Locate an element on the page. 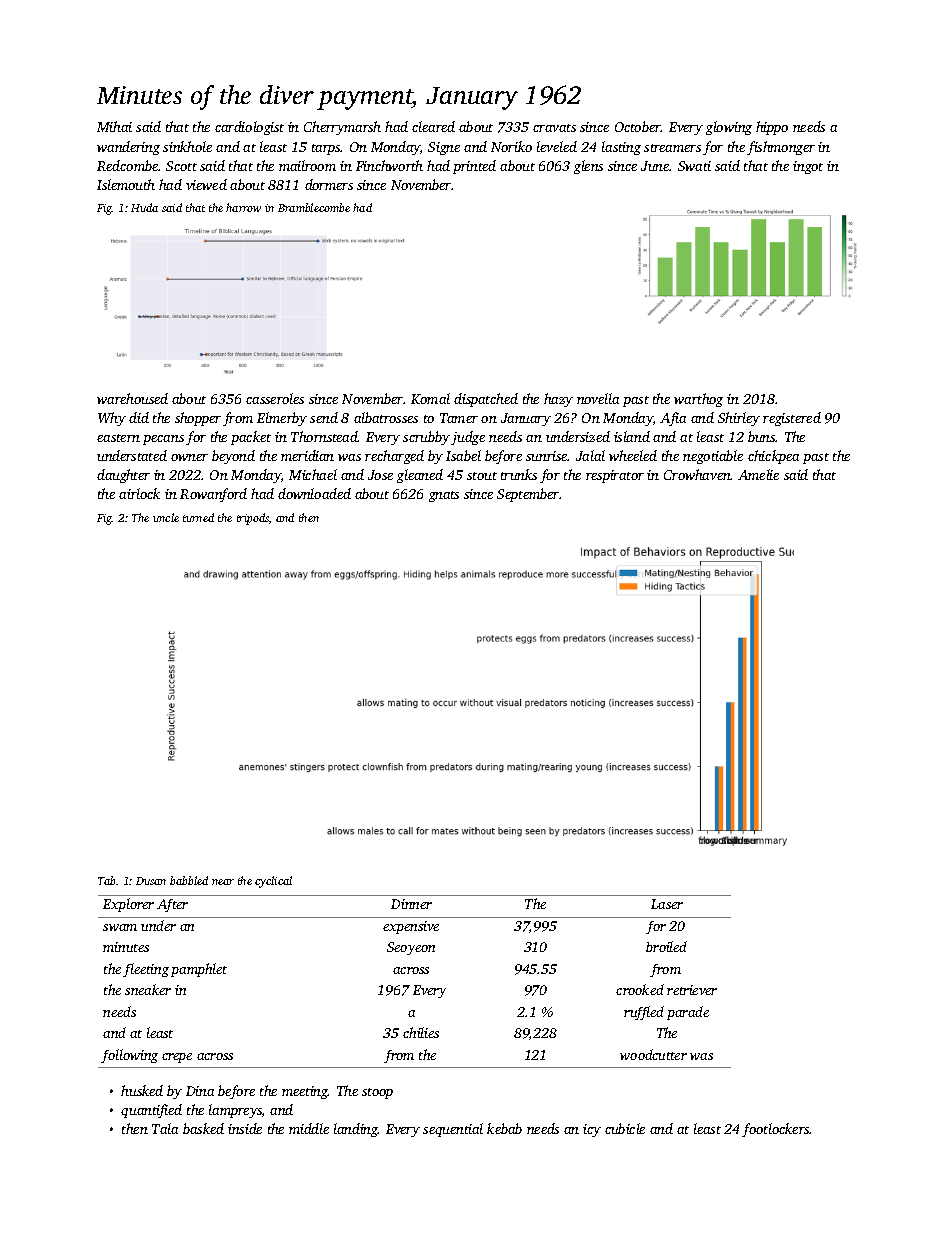  crepe is located at coordinates (177, 1058).
